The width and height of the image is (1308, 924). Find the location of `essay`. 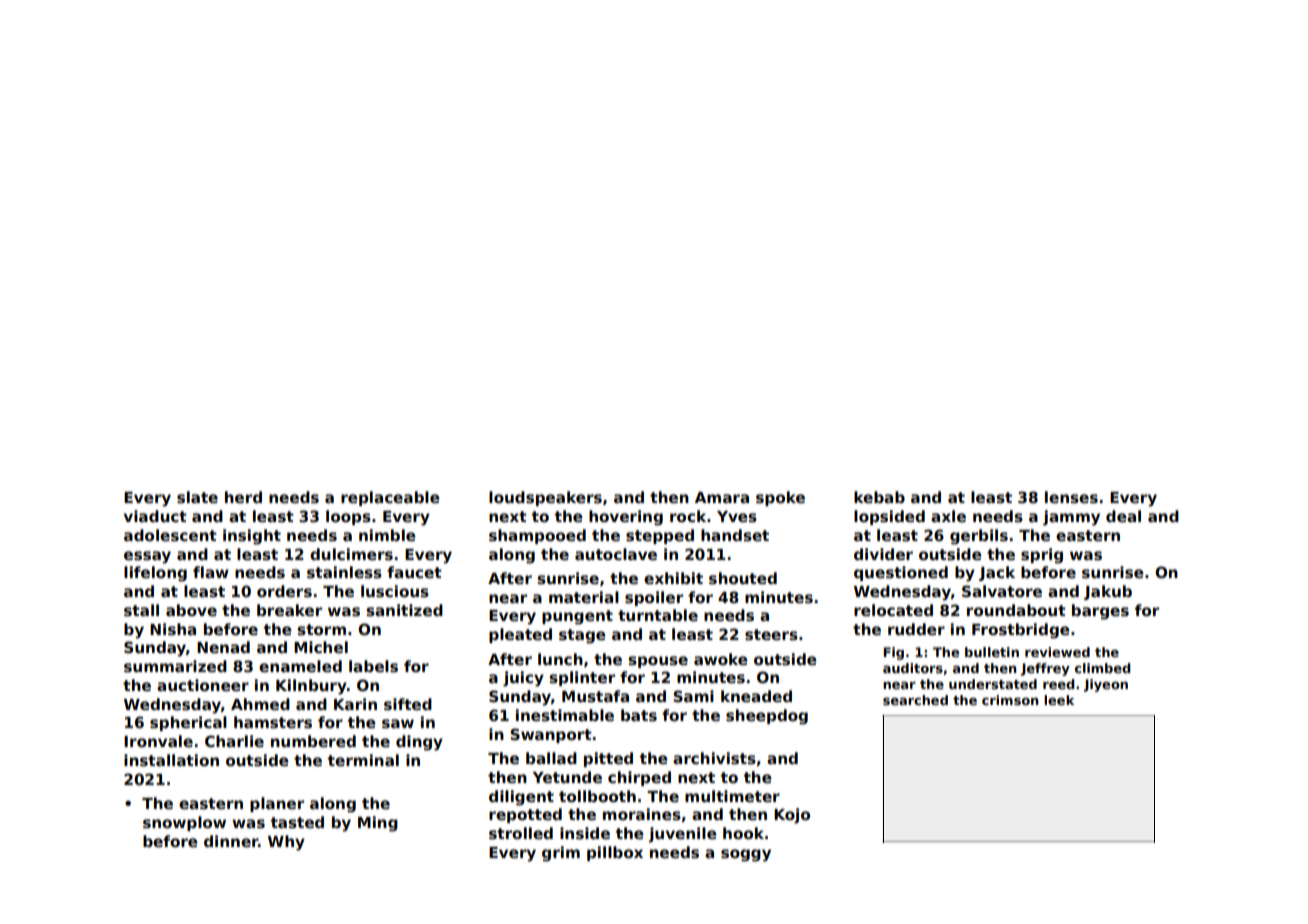

essay is located at coordinates (147, 557).
